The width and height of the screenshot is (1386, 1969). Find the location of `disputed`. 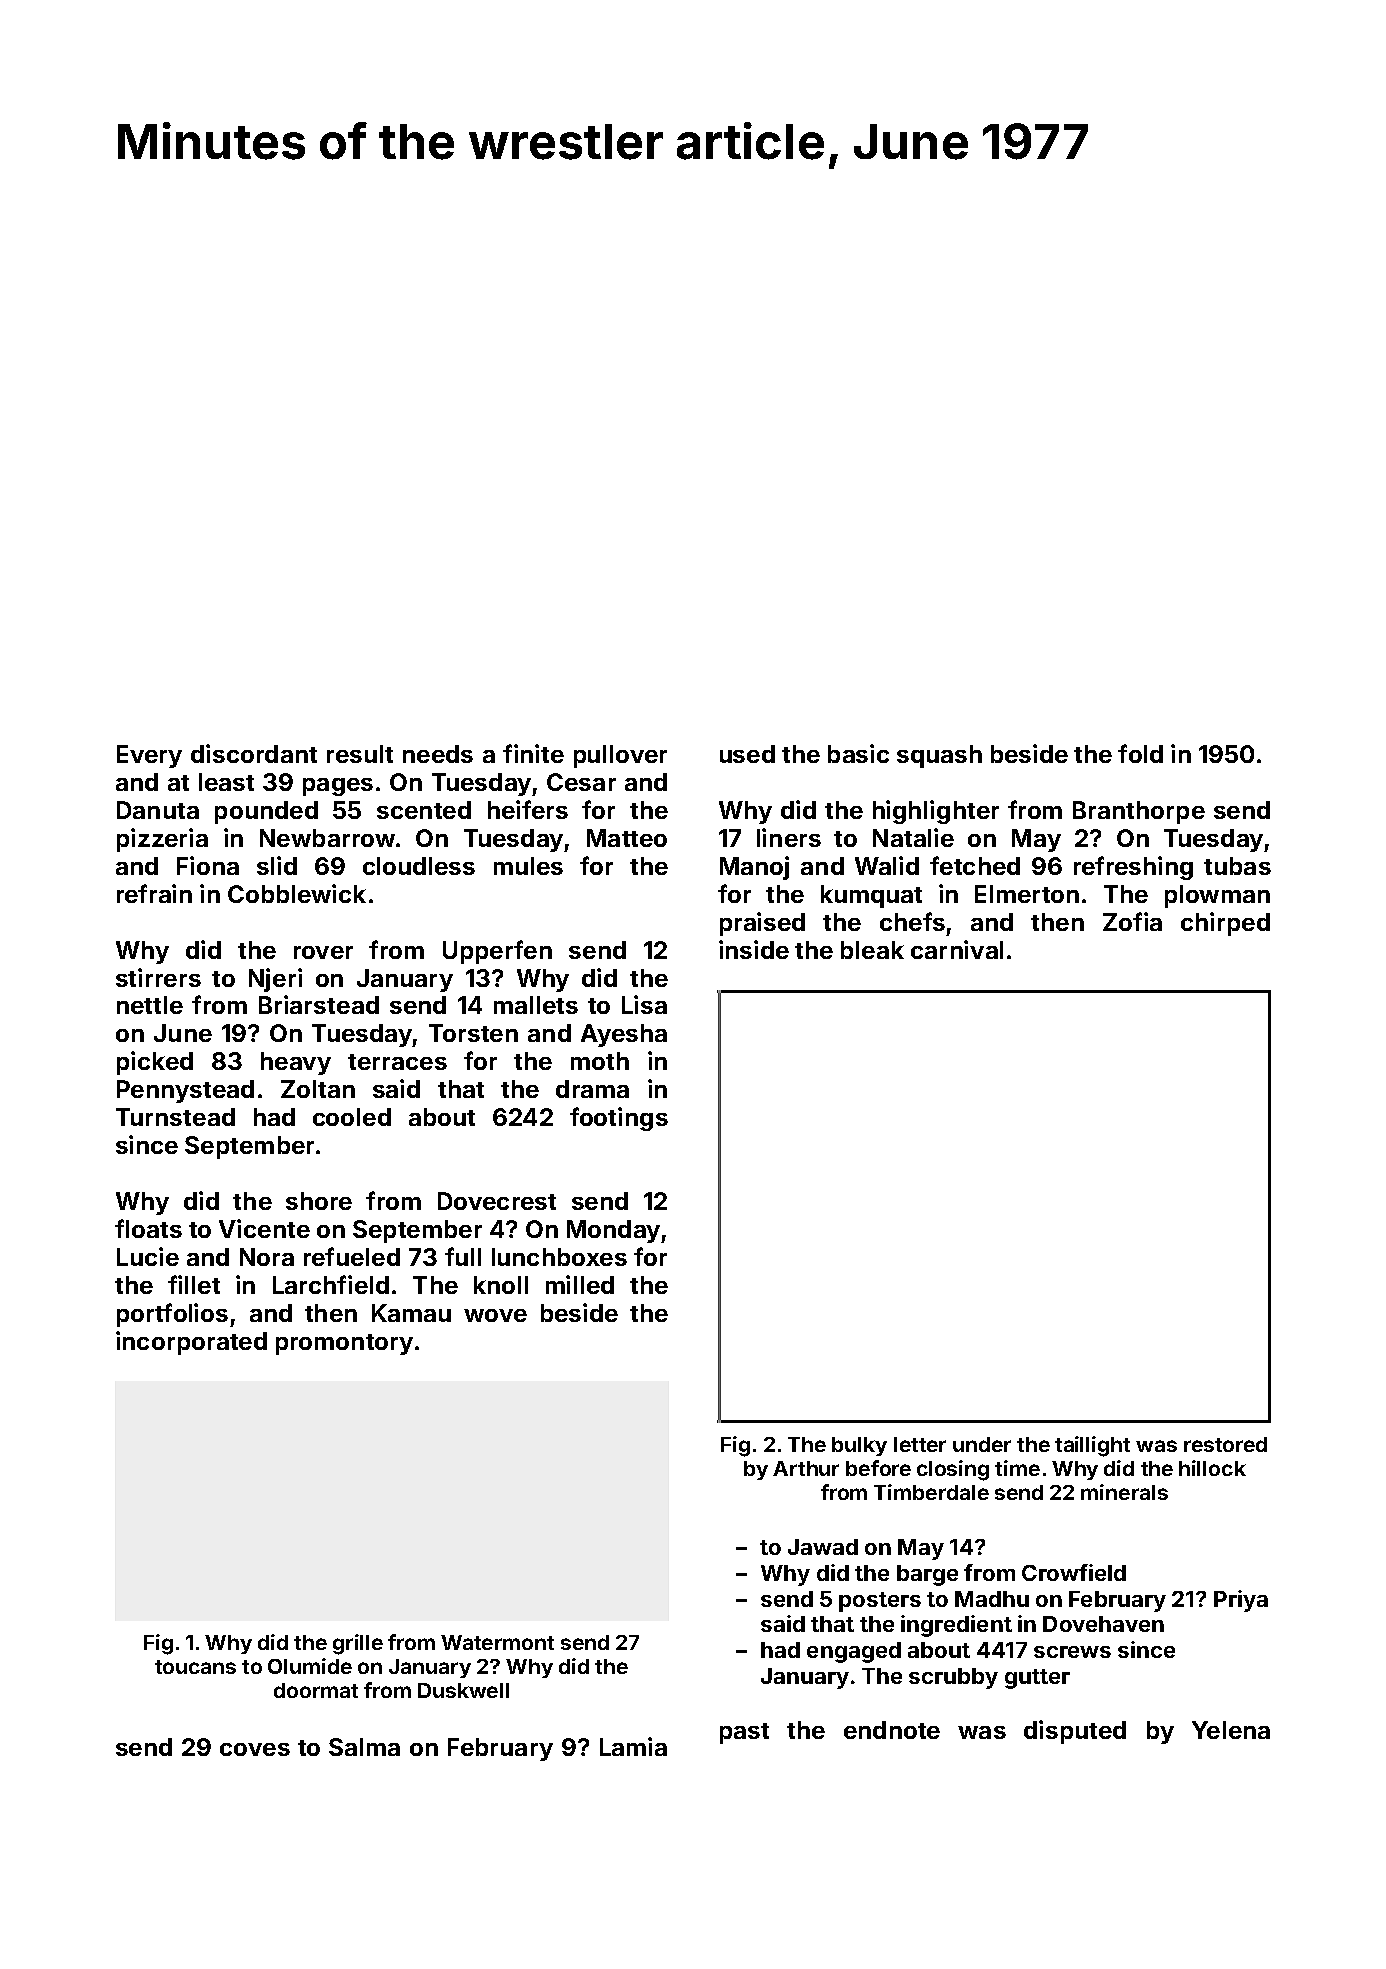

disputed is located at coordinates (1075, 1732).
